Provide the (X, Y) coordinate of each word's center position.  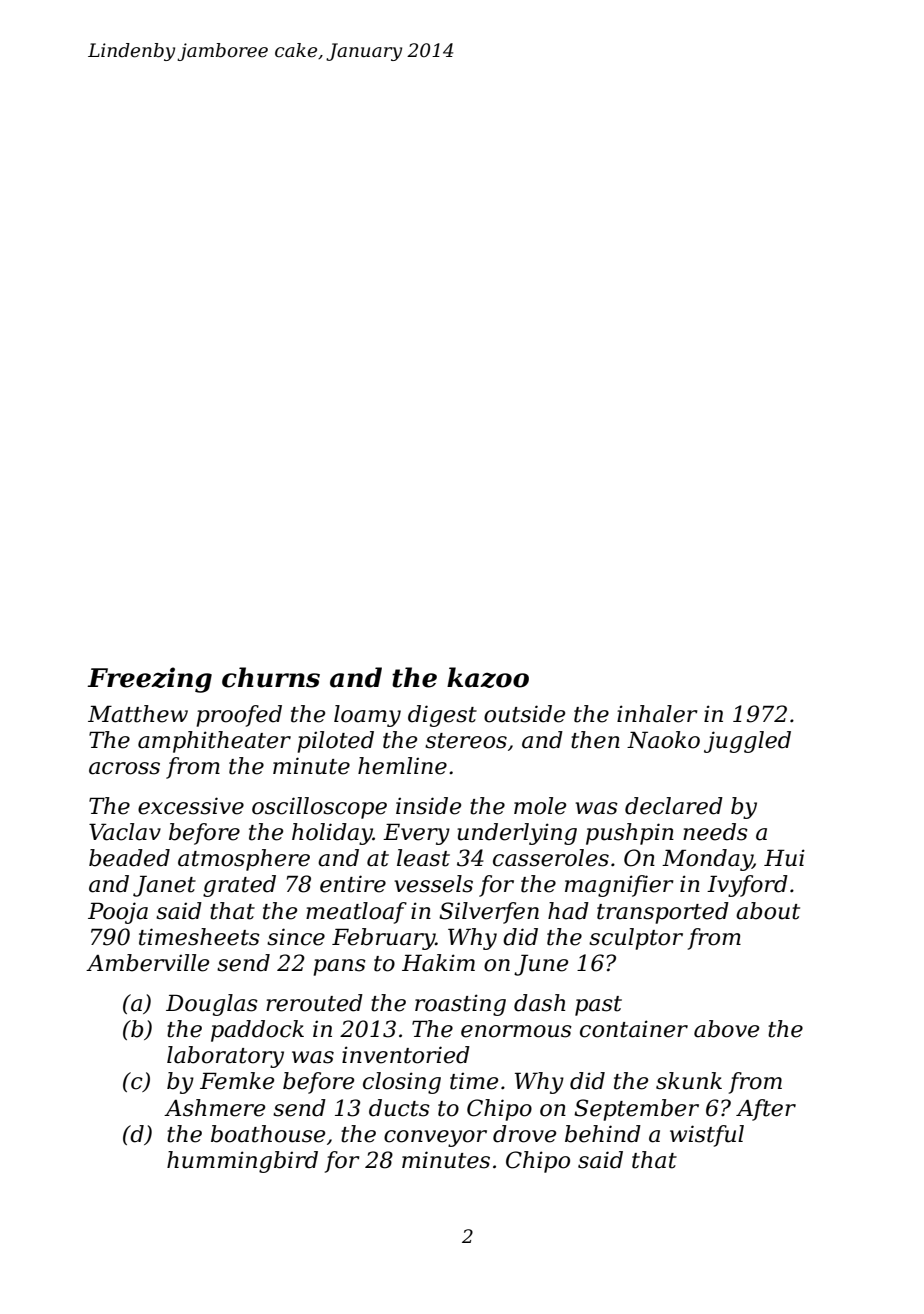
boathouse (268, 1134)
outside (524, 714)
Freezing (149, 680)
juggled (747, 742)
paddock (257, 1031)
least (423, 858)
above (726, 1029)
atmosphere (244, 860)
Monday (707, 860)
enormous (516, 1031)
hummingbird (242, 1162)
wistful (707, 1136)
